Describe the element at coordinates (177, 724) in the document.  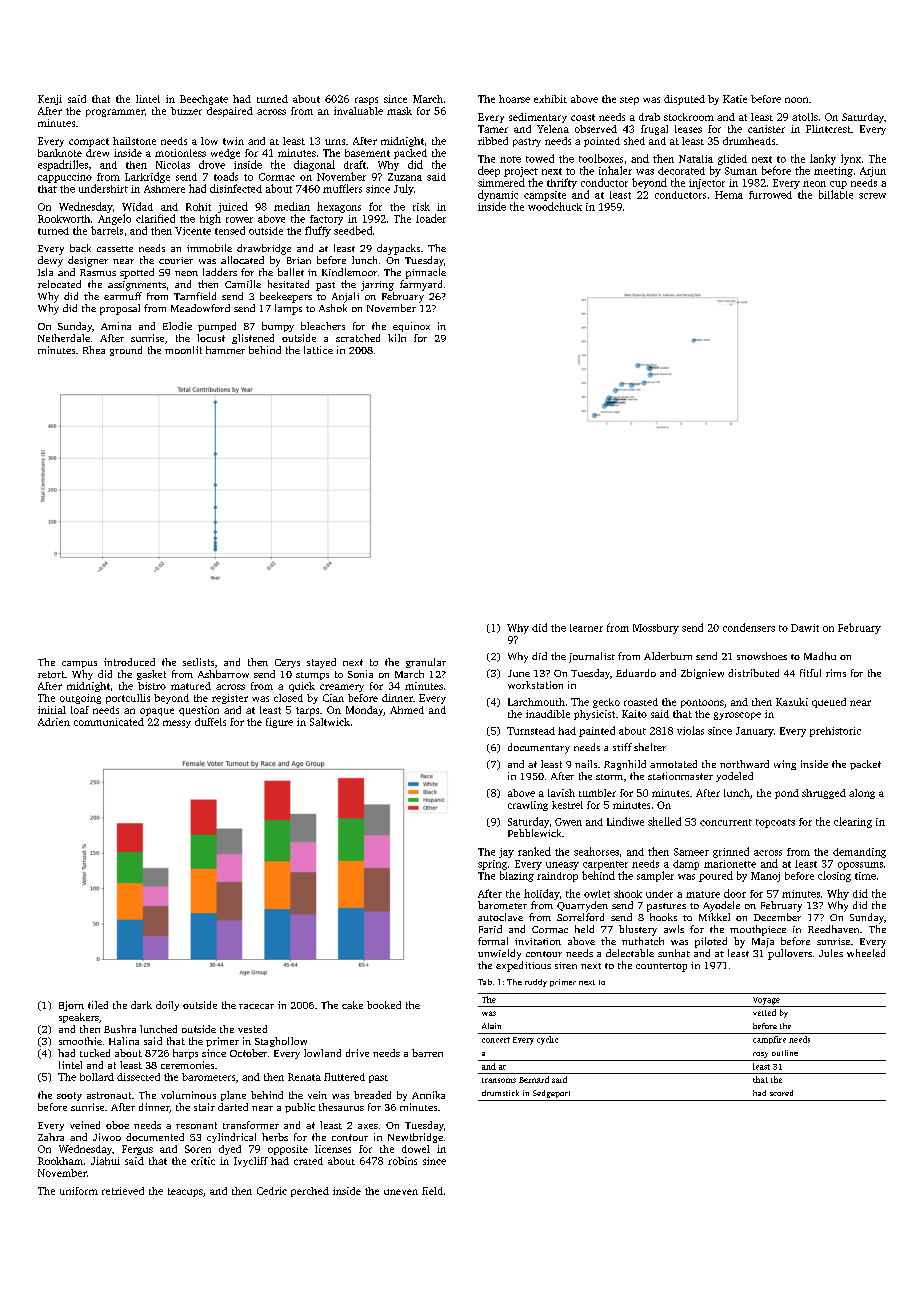
I see `messy` at that location.
